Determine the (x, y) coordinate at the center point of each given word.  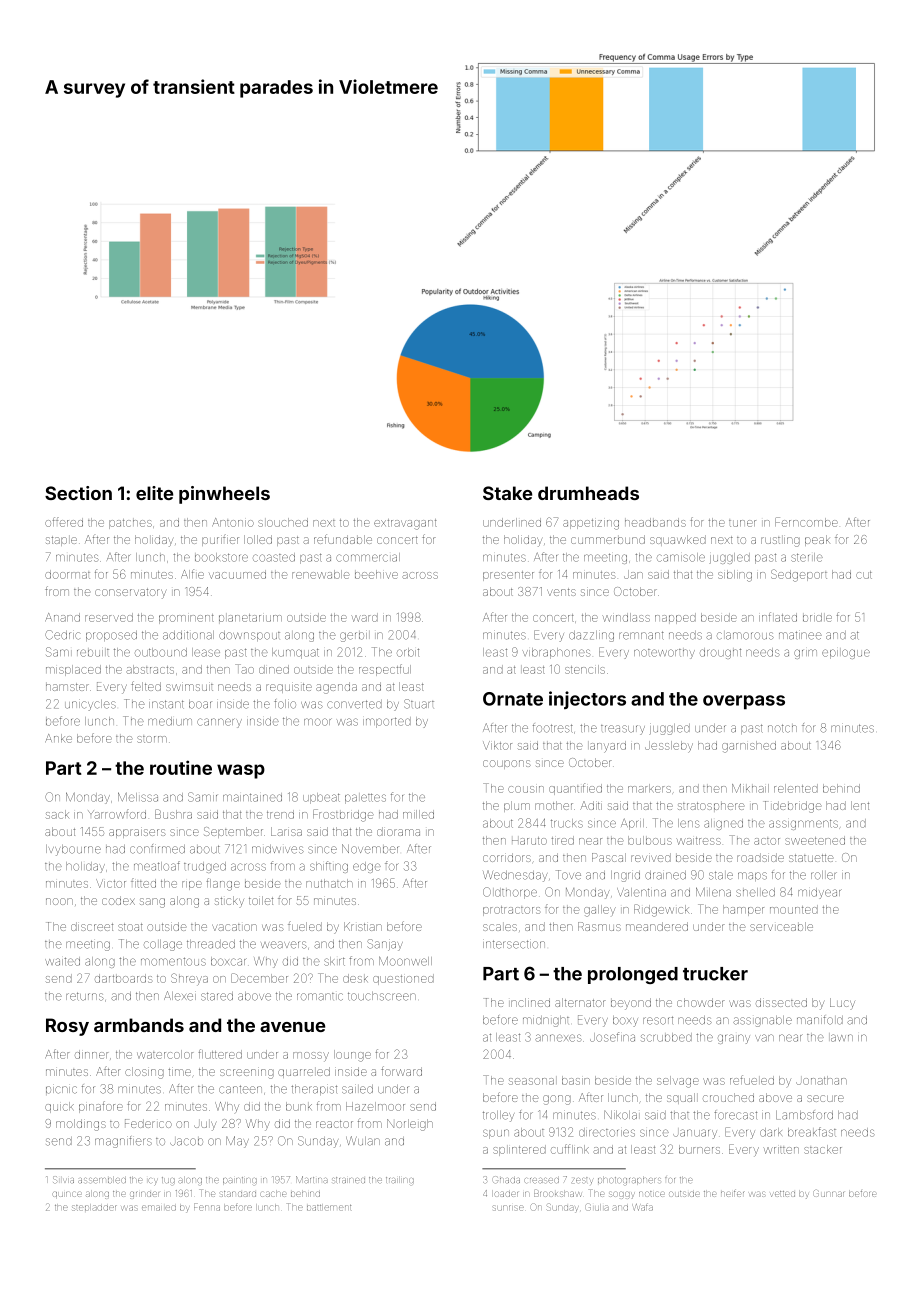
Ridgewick (661, 910)
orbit (408, 652)
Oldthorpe (510, 893)
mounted (794, 909)
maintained (252, 797)
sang (152, 903)
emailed (159, 1208)
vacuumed (237, 574)
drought (720, 653)
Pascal (609, 857)
